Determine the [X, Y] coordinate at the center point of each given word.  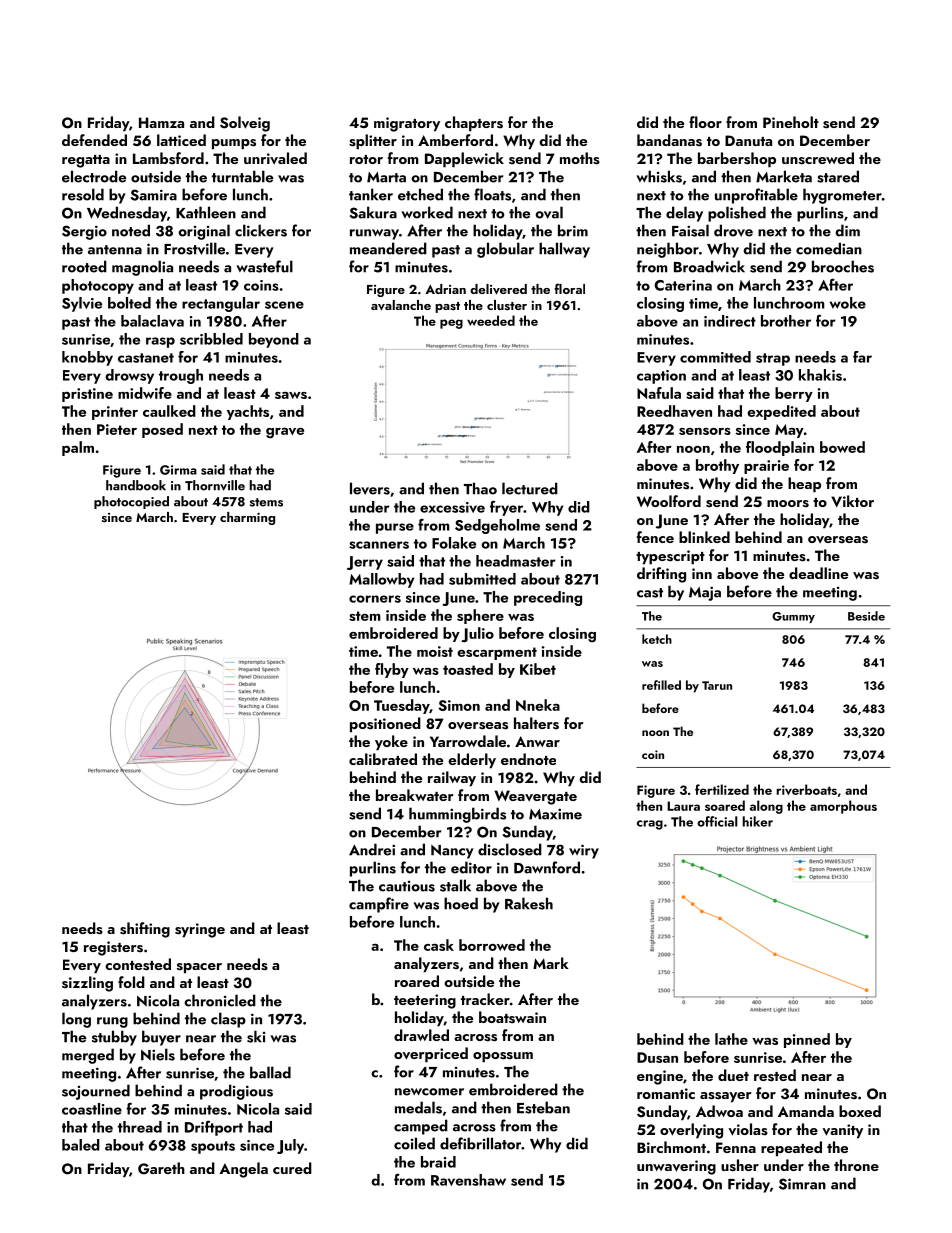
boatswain [512, 1017]
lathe [731, 1039]
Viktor [852, 501]
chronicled [220, 1000]
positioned [385, 725]
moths [580, 158]
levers [370, 488]
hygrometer [842, 196]
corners [375, 599]
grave [285, 433]
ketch [657, 639]
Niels [158, 1054]
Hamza [161, 122]
